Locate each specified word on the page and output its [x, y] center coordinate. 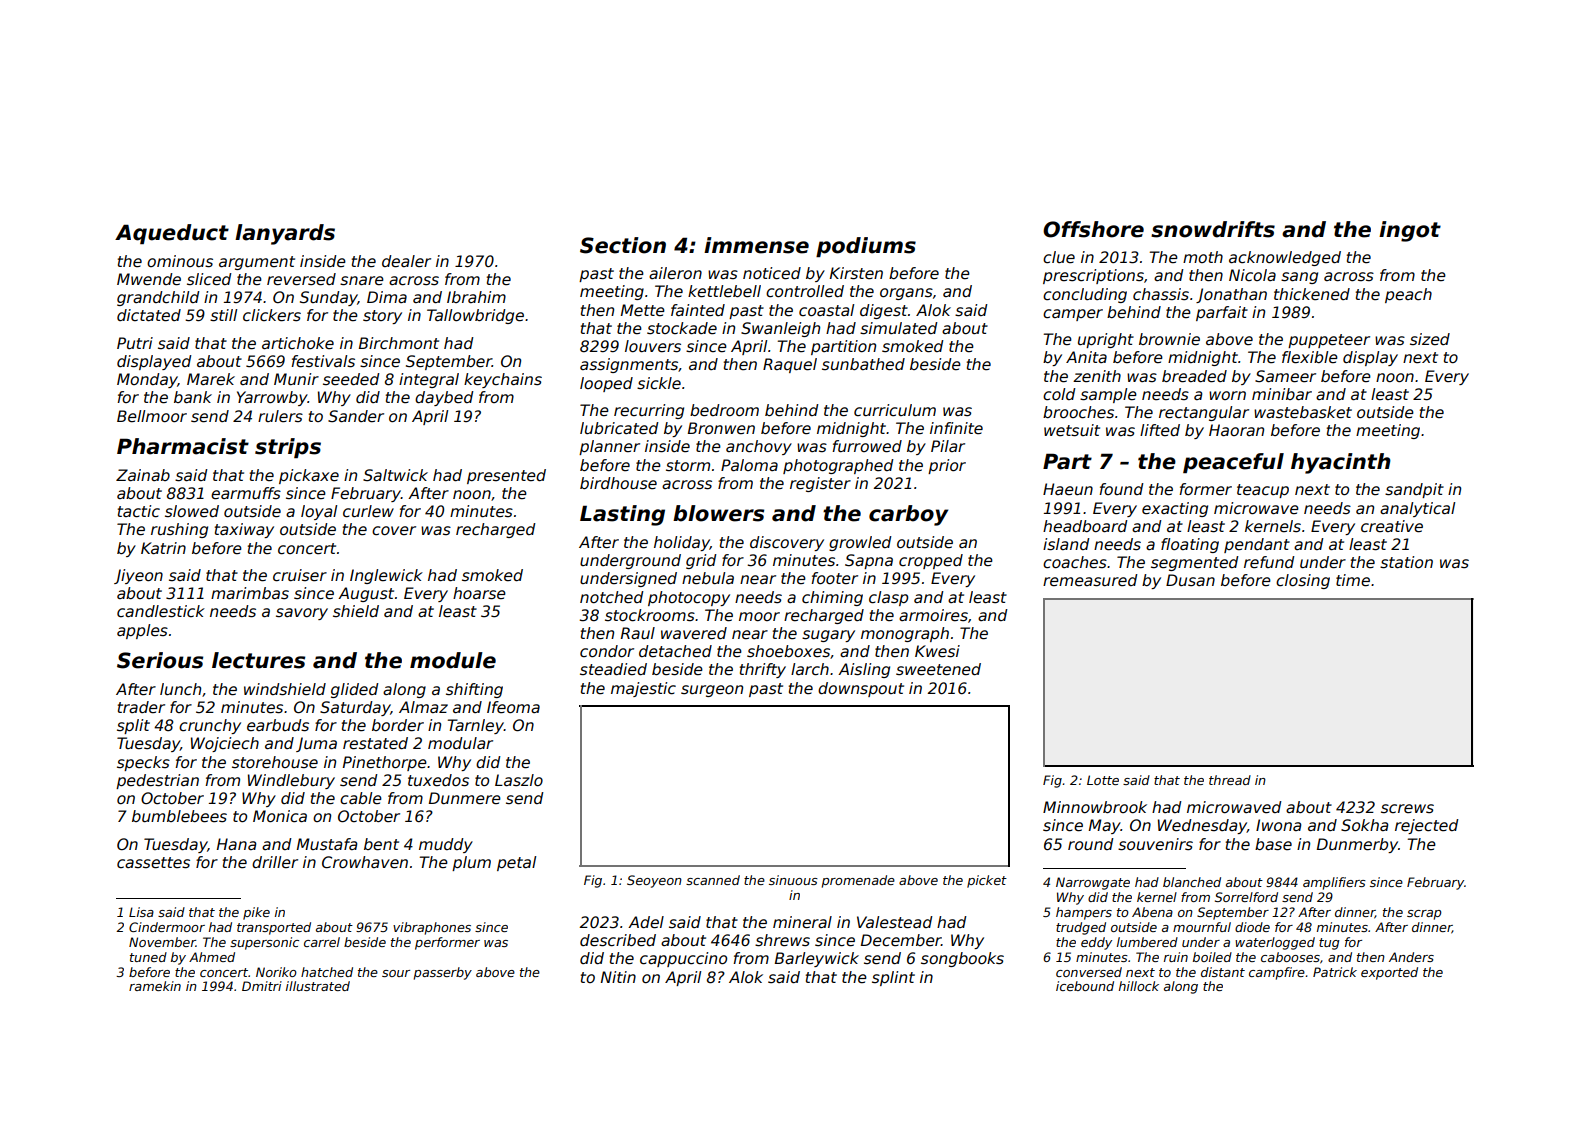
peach [1408, 295]
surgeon [712, 691]
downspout [861, 689]
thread [1230, 780]
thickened [1312, 294]
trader [141, 707]
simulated [899, 328]
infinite [956, 428]
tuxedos [438, 780]
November [162, 942]
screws [1407, 809]
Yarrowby [272, 398]
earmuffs [246, 493]
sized [1430, 339]
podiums [866, 247]
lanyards [285, 234]
